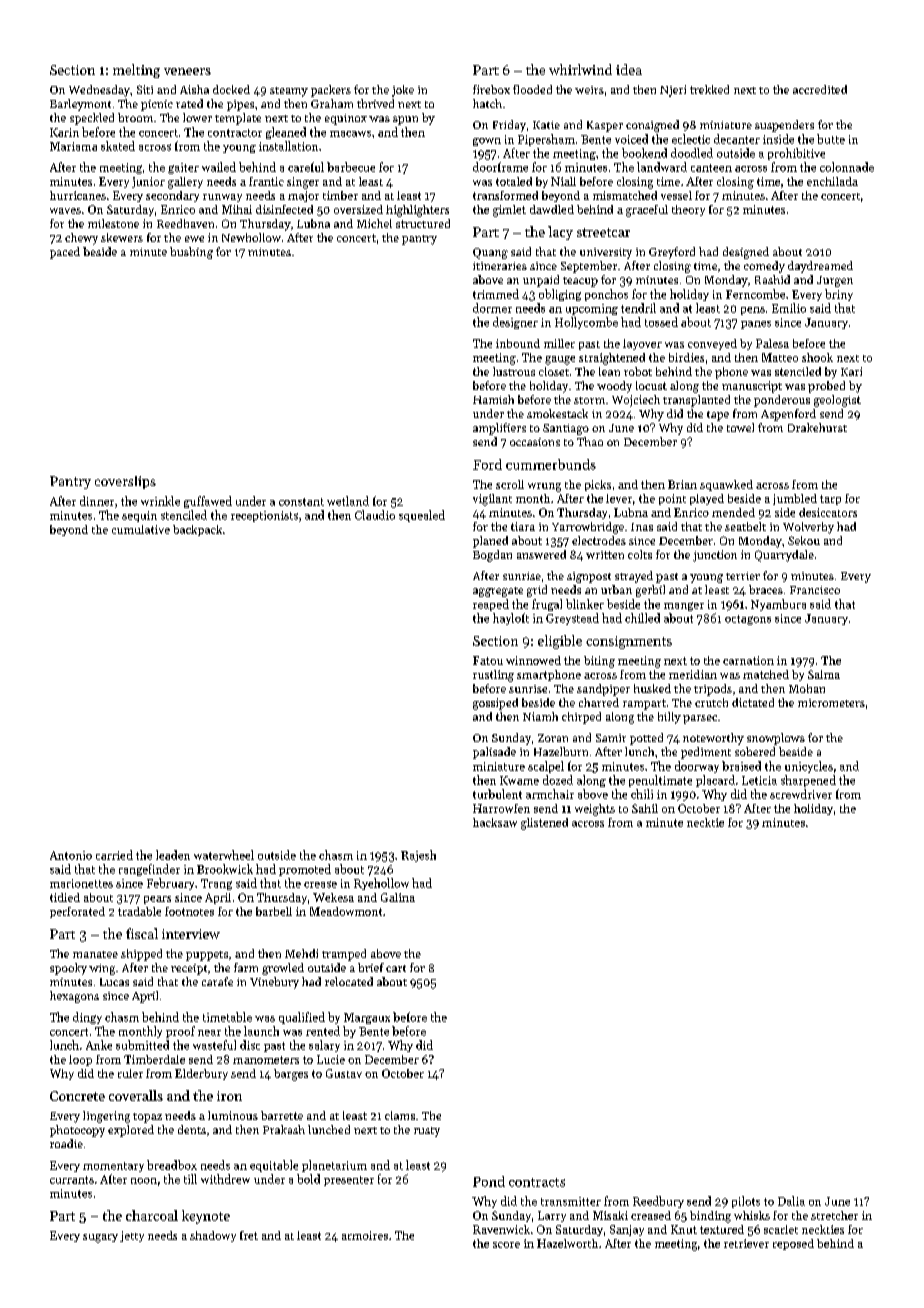 The width and height of the image is (924, 1308). Describe the element at coordinates (197, 117) in the image. I see `lower` at that location.
